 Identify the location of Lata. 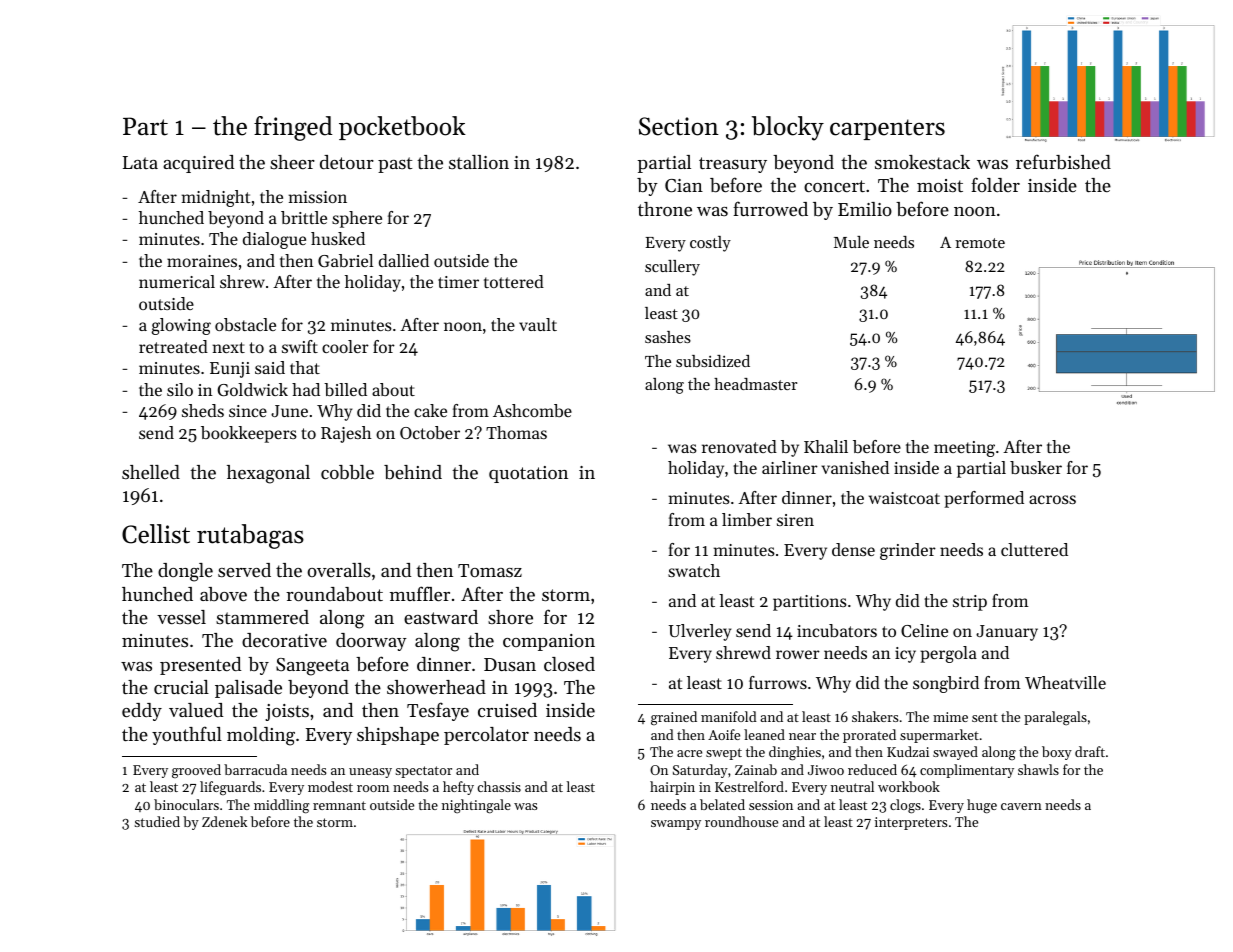
(140, 162).
